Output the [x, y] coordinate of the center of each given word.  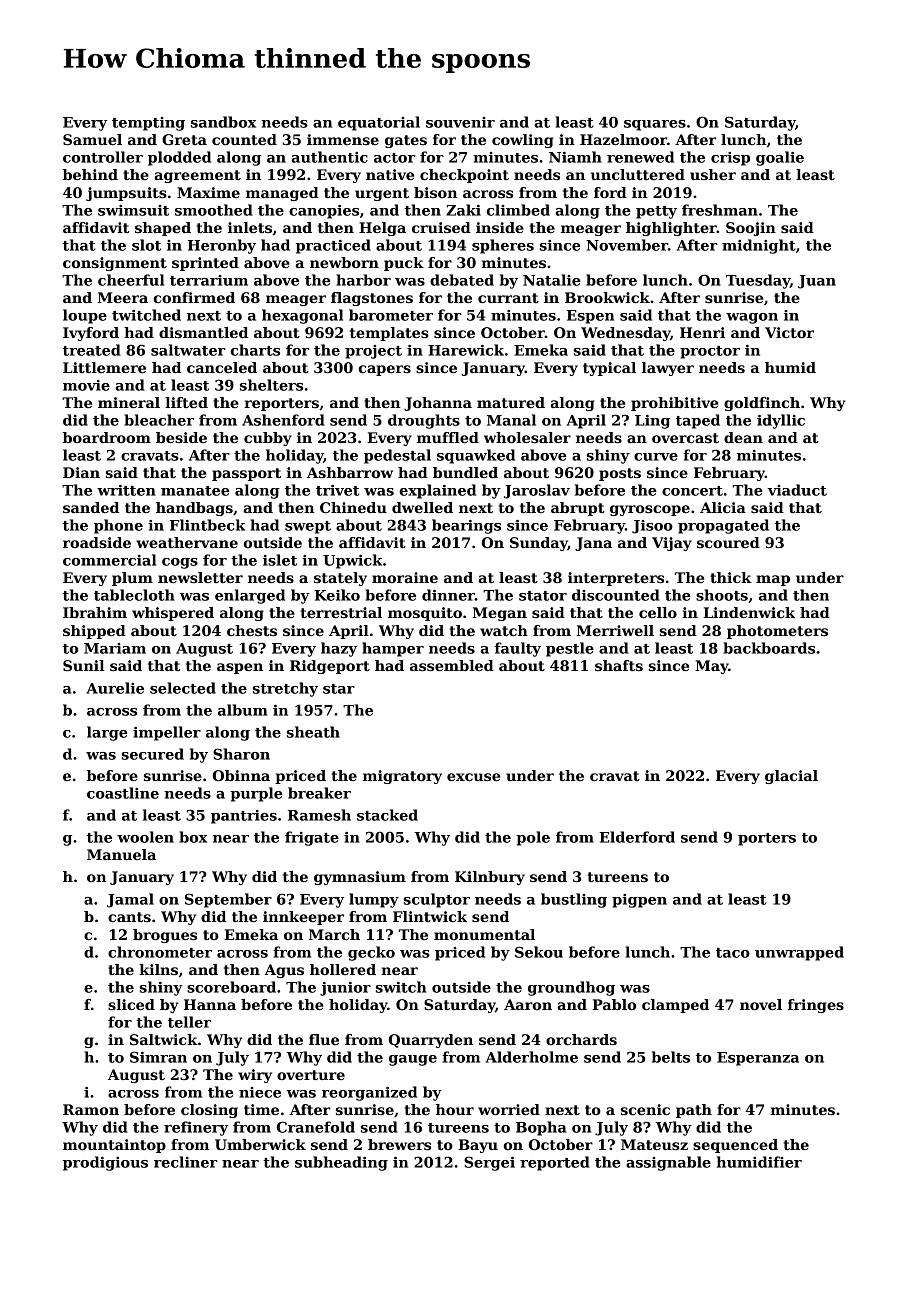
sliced [131, 1004]
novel [761, 1004]
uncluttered [638, 174]
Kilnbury [490, 878]
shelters [271, 385]
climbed [518, 210]
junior [345, 989]
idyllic [781, 421]
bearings [466, 526]
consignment [115, 264]
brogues [165, 936]
